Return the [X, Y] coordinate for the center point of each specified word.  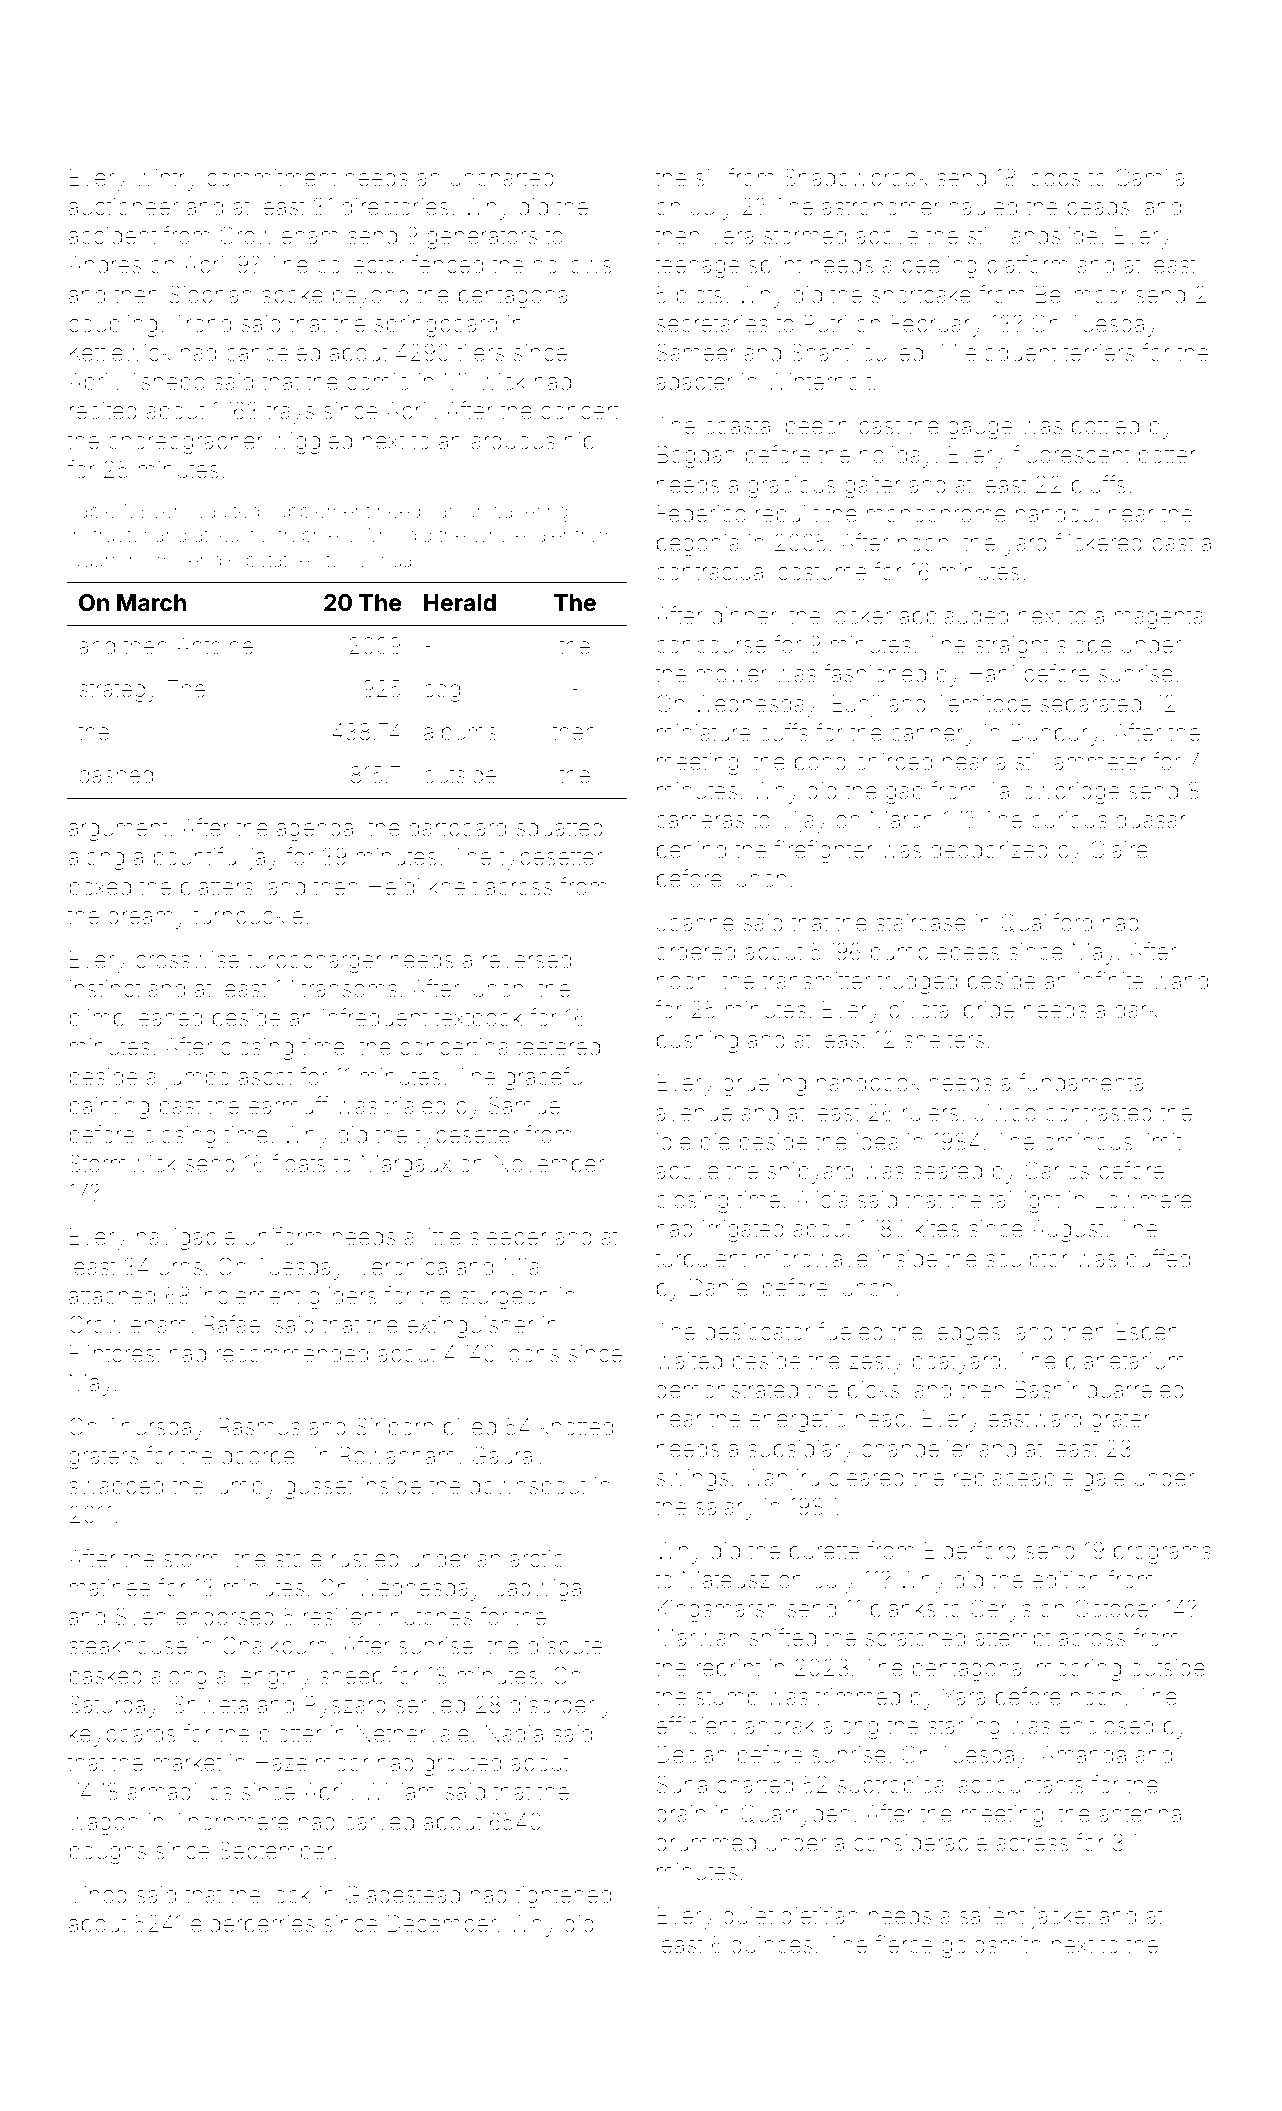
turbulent [701, 1259]
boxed [100, 887]
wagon [103, 1826]
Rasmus [260, 1427]
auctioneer [123, 207]
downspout [528, 1488]
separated [1090, 706]
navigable [186, 1239]
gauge [980, 430]
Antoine [214, 646]
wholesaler [520, 535]
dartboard [457, 828]
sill [707, 178]
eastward [1034, 1419]
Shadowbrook [856, 177]
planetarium [1125, 1363]
